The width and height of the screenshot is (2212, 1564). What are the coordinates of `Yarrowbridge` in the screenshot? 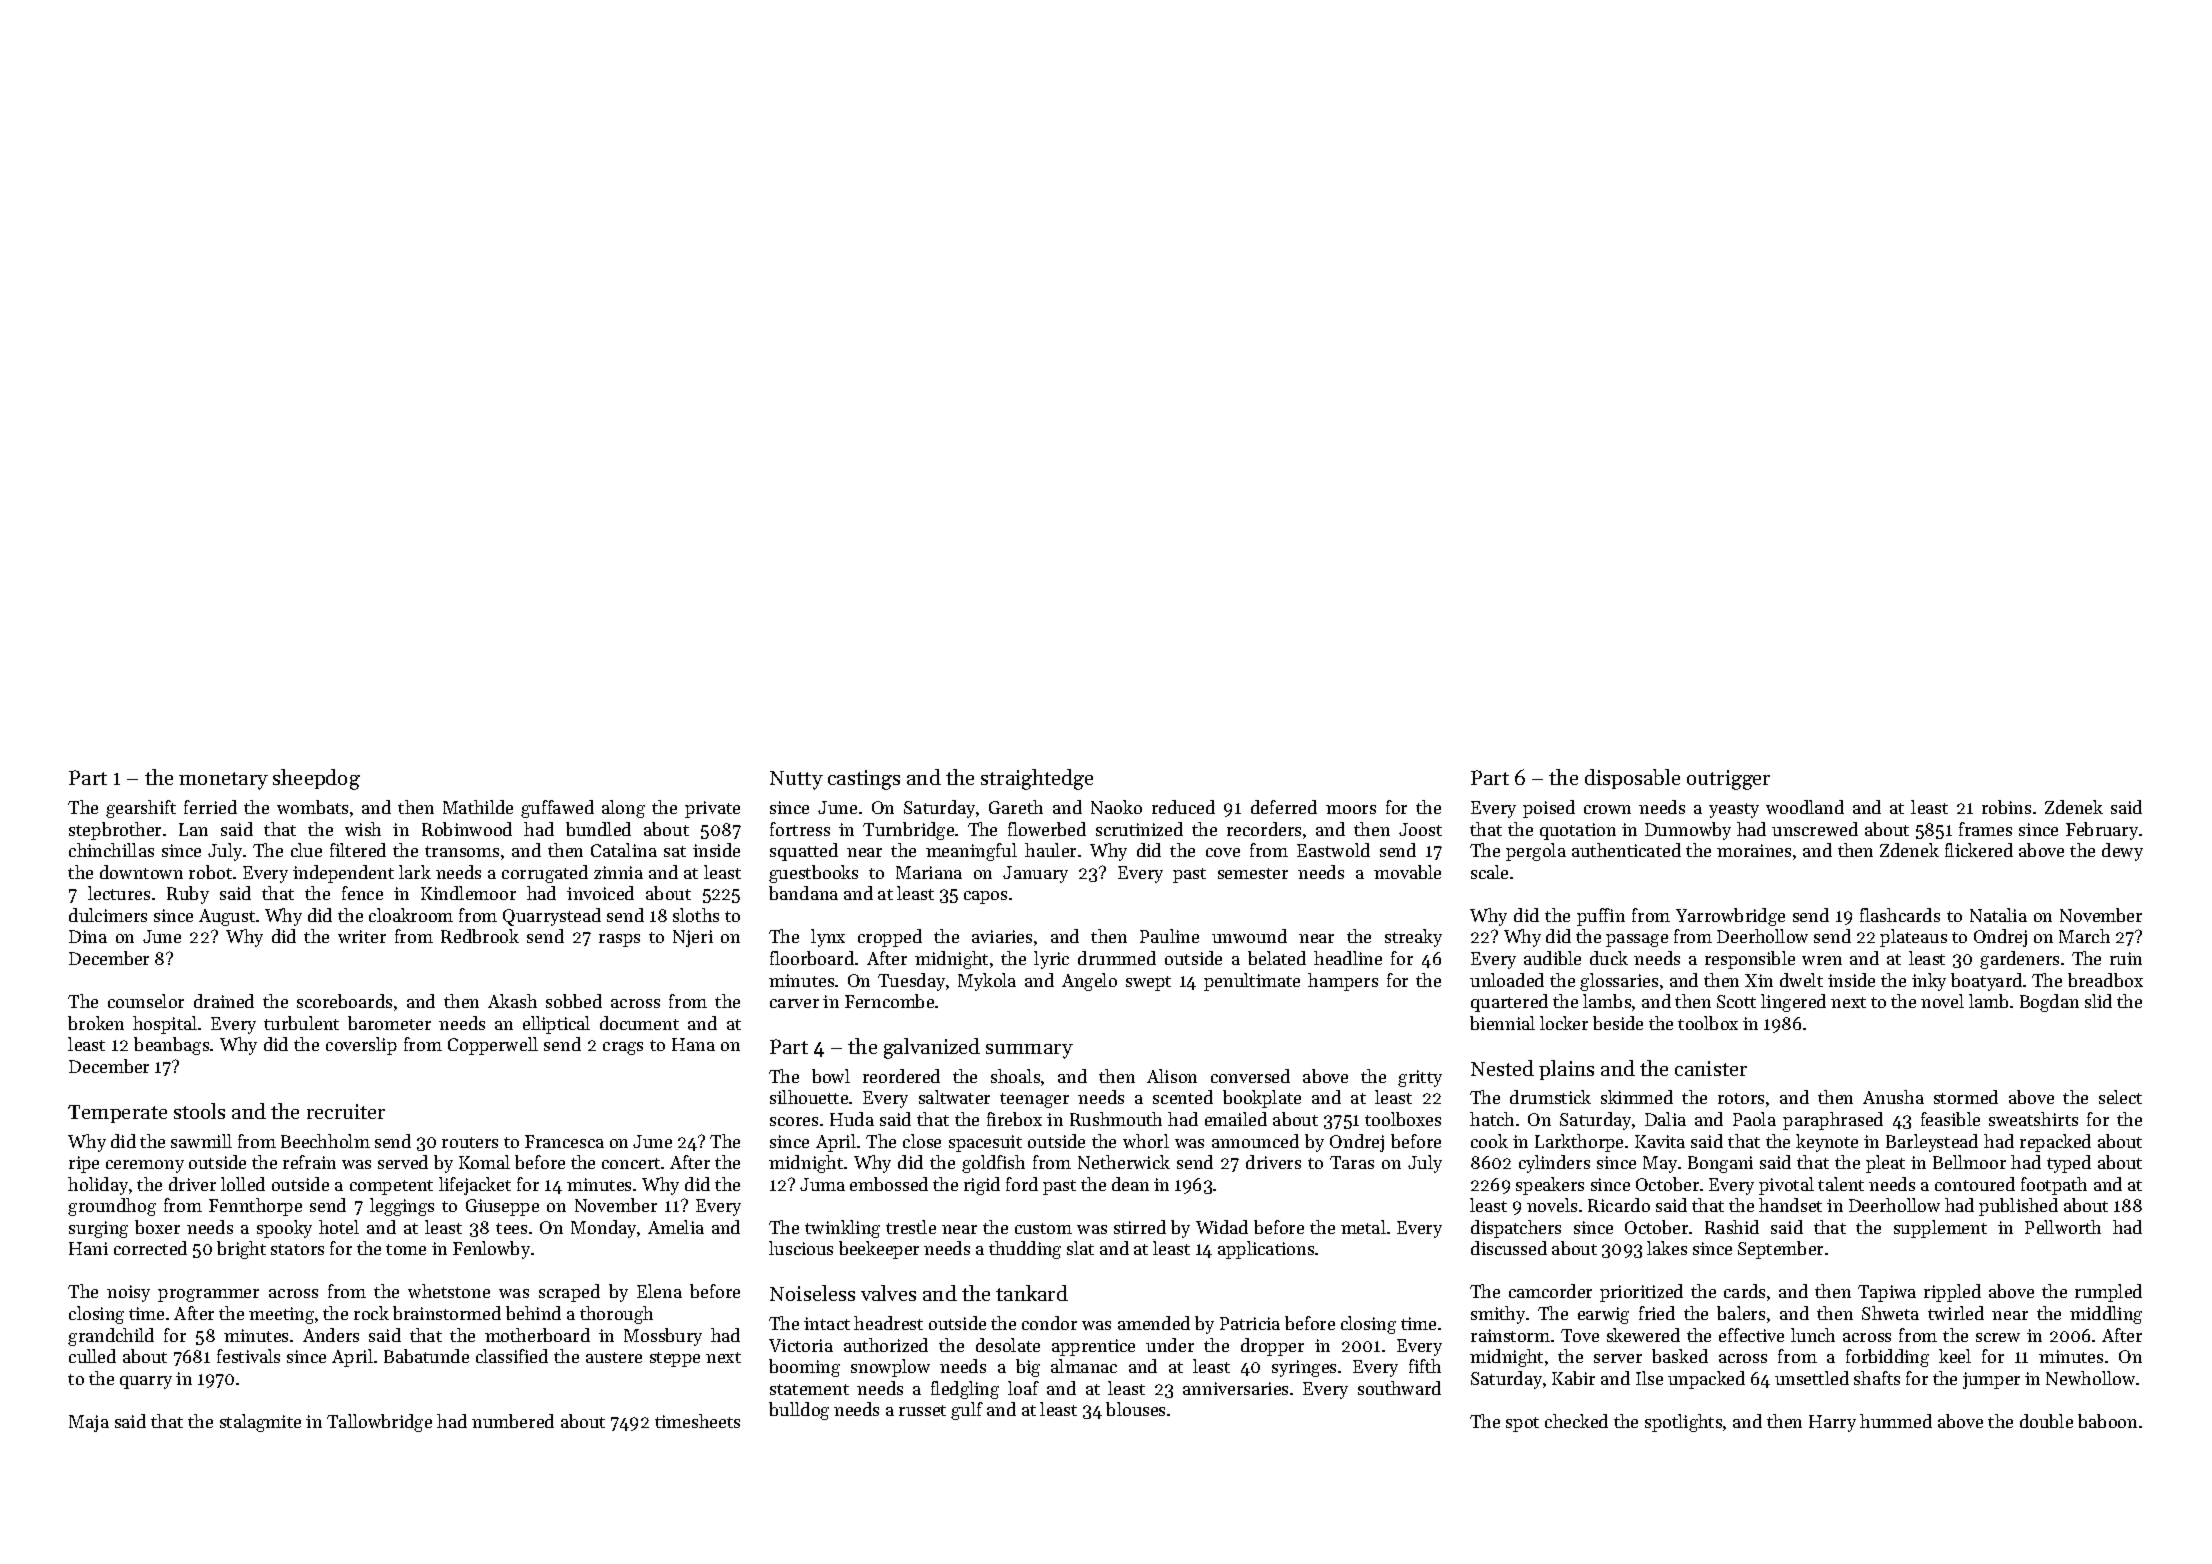 It's located at (1730, 917).
